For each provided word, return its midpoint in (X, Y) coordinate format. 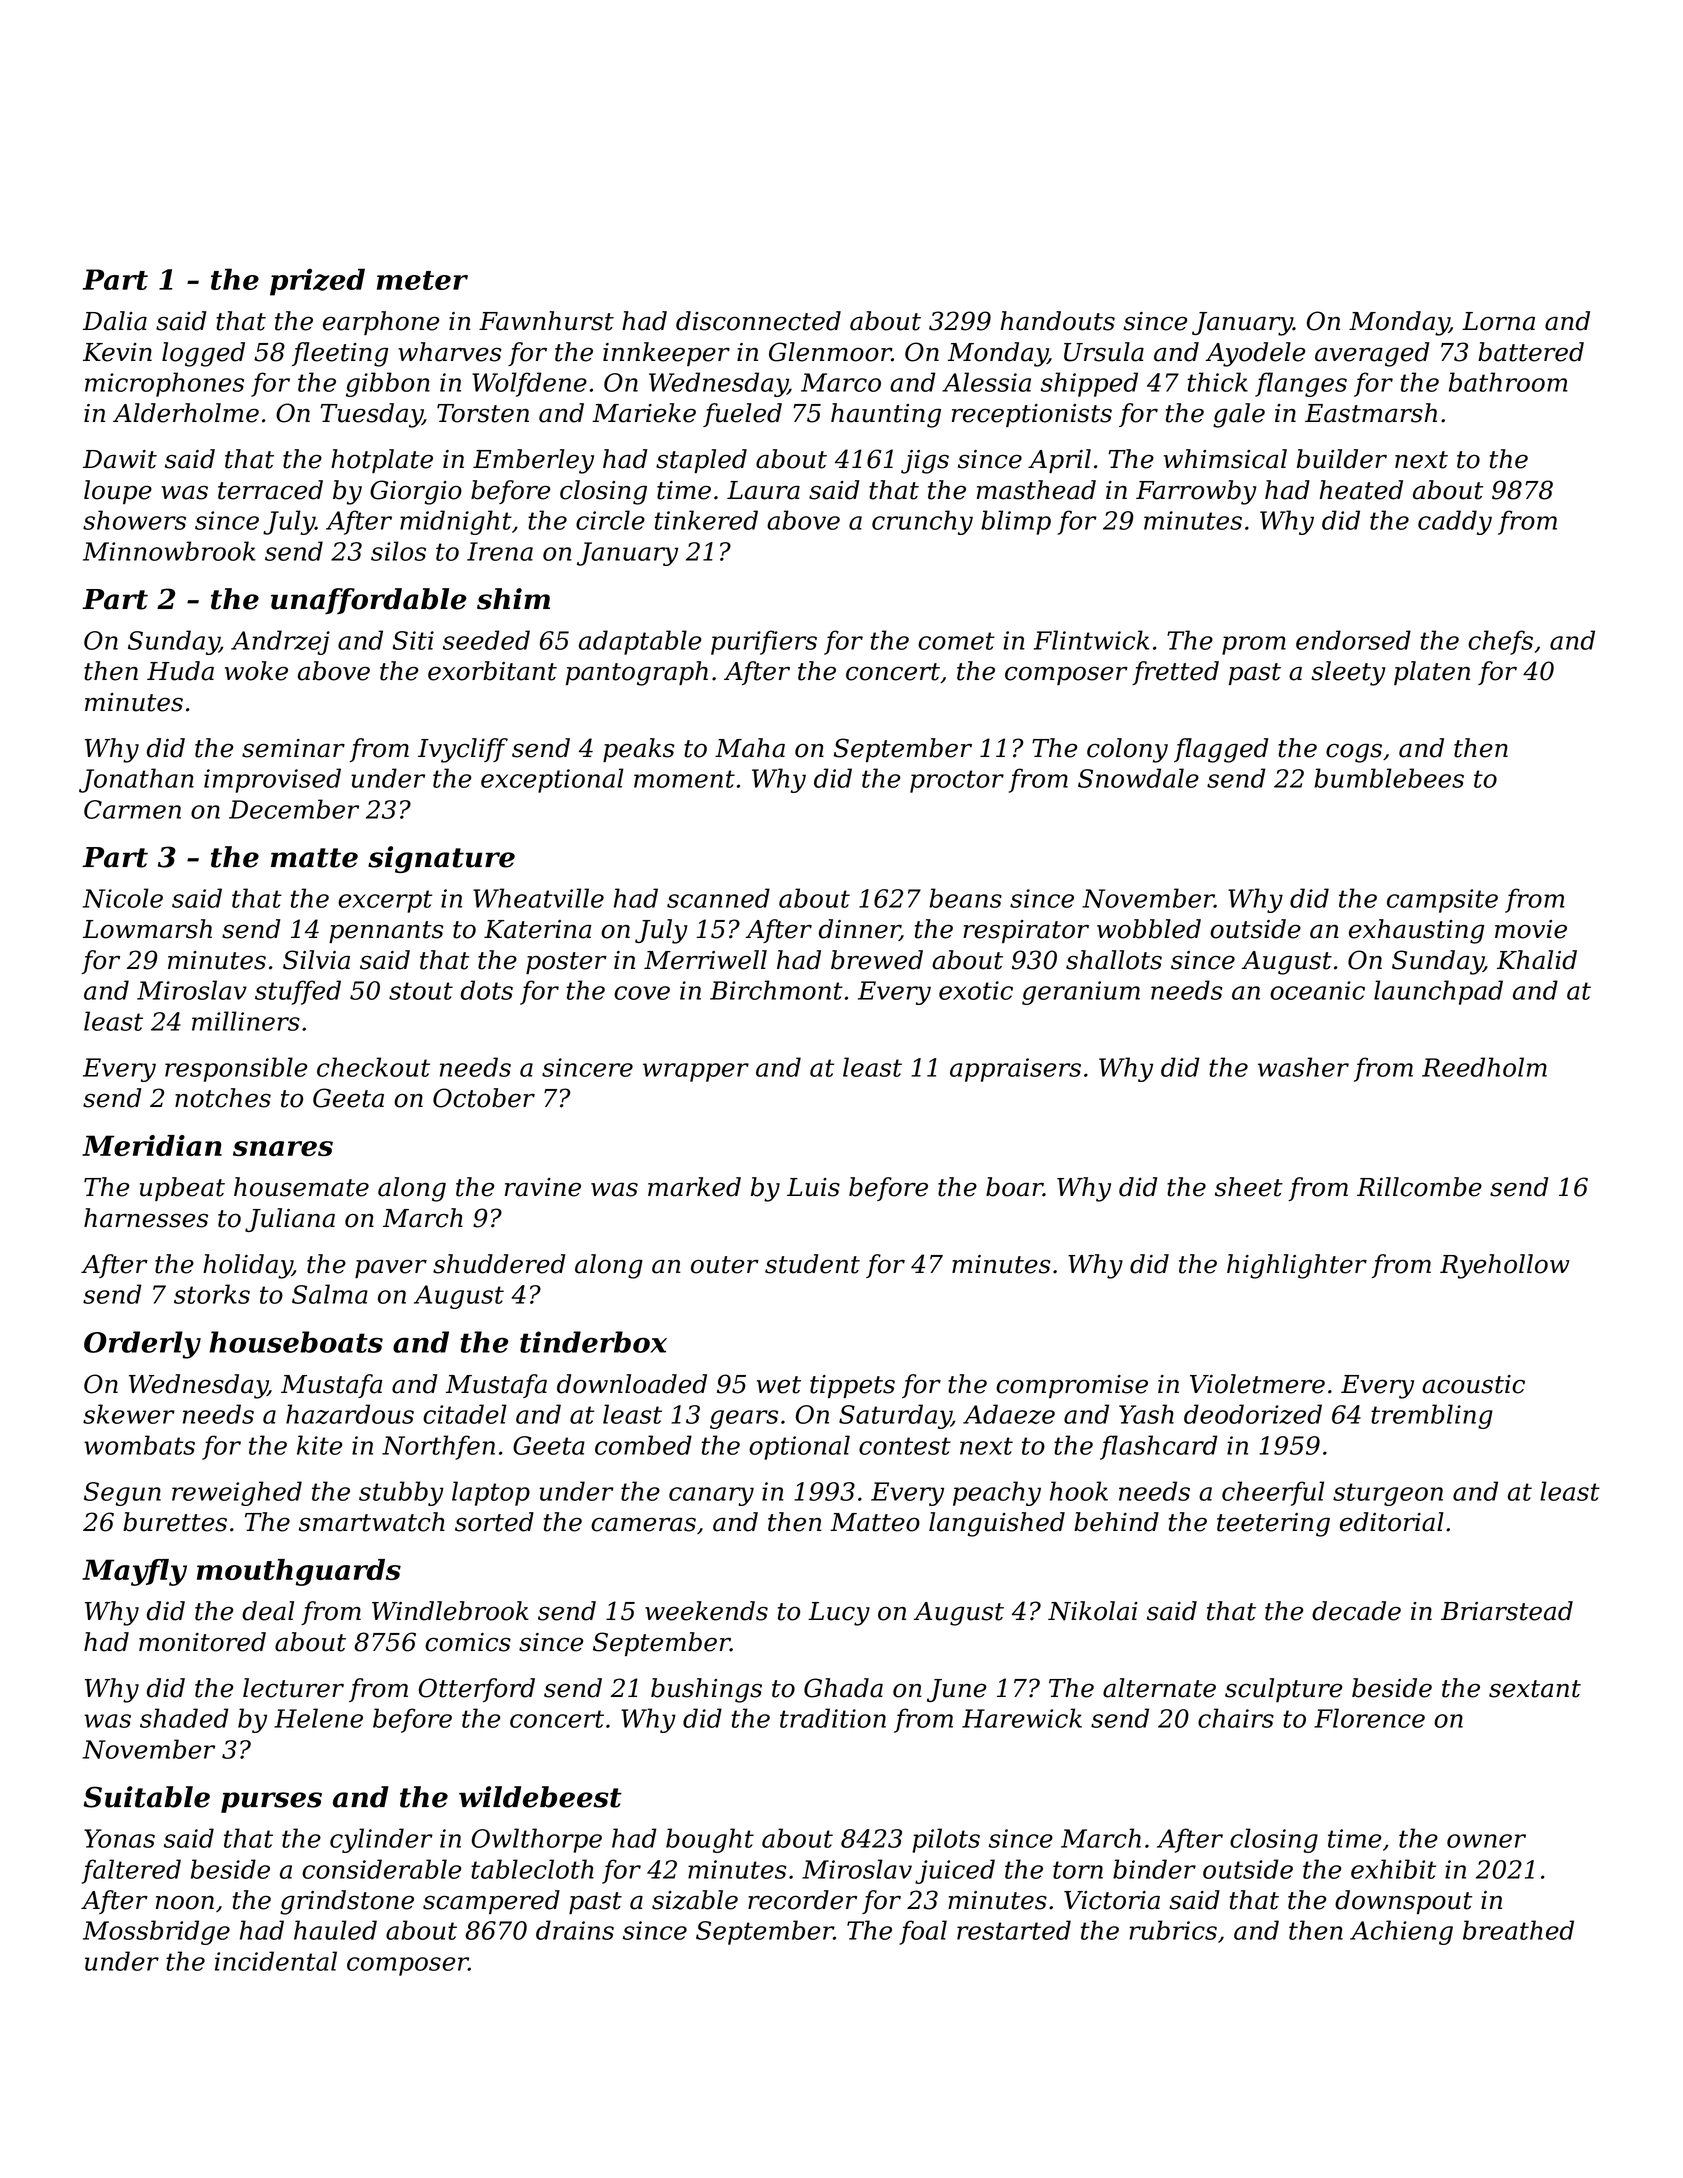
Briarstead (1507, 1611)
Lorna (1498, 321)
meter (422, 280)
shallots (1114, 960)
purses (271, 1802)
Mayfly (134, 1572)
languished (997, 1524)
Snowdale (1138, 778)
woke (256, 671)
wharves (450, 352)
